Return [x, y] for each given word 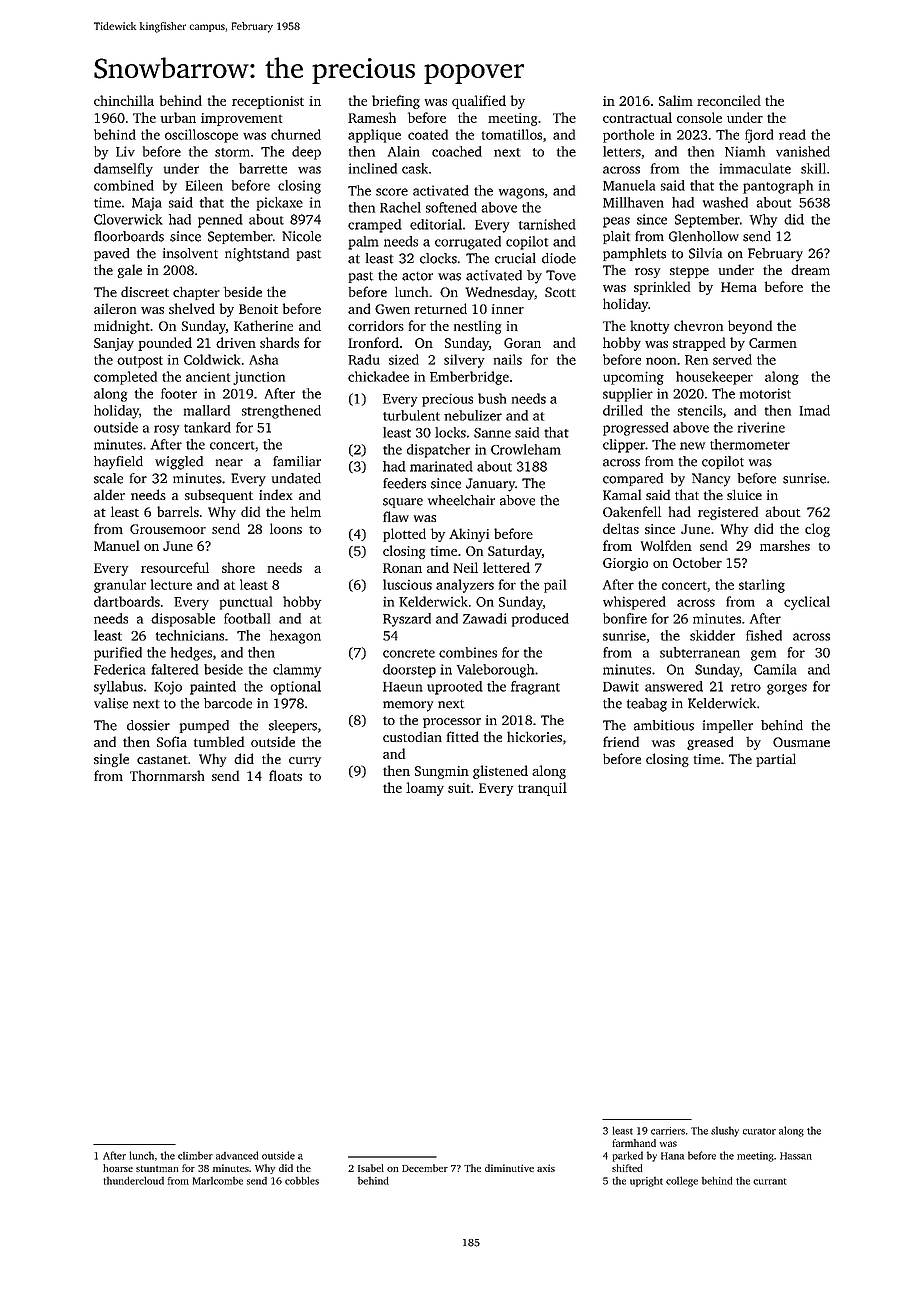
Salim [676, 100]
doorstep [409, 671]
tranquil [542, 789]
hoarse [118, 1168]
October [697, 562]
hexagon [295, 637]
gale [129, 271]
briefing [396, 102]
